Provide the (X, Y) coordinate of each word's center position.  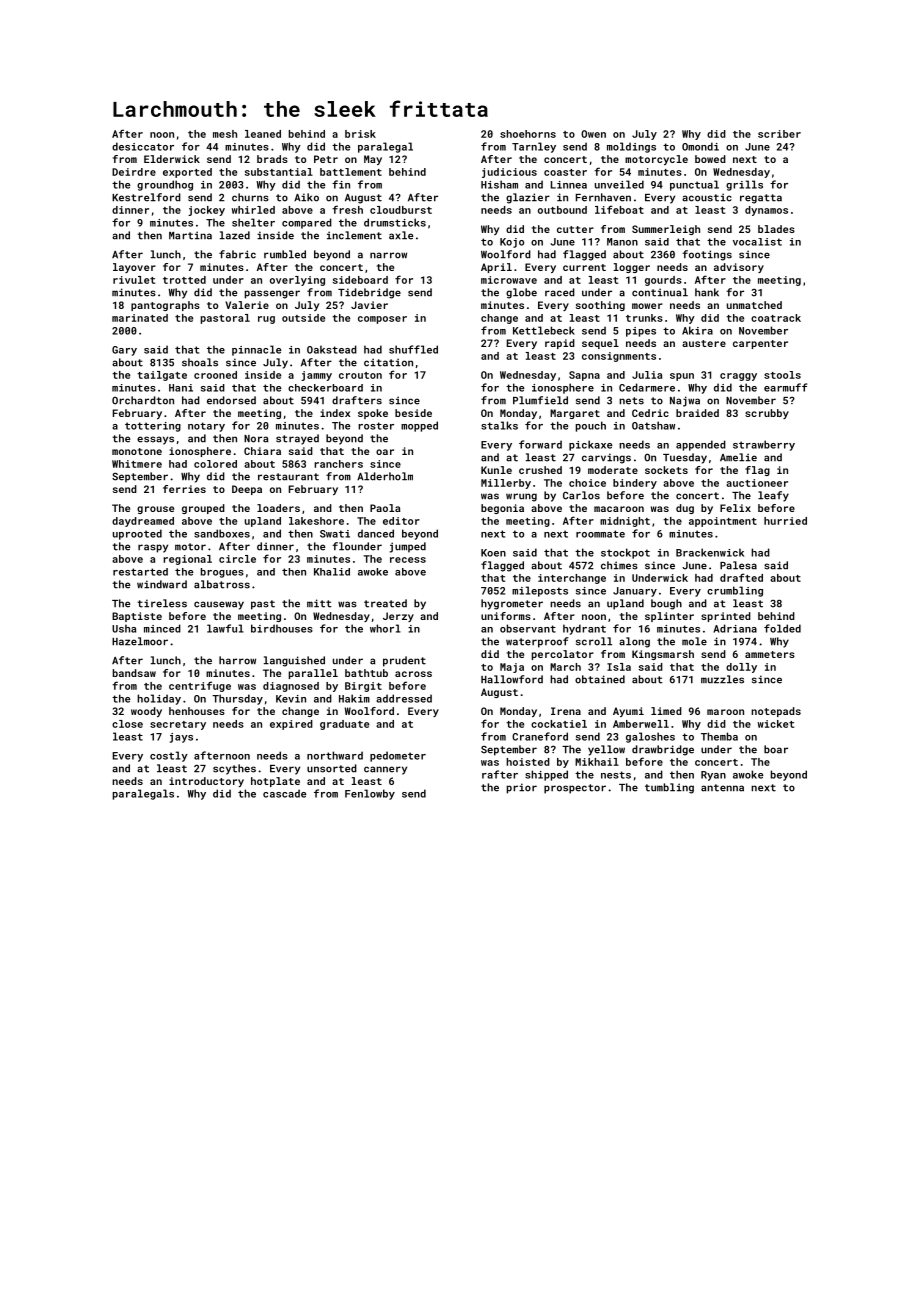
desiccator (143, 146)
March (565, 667)
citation (388, 362)
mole (694, 641)
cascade (285, 793)
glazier (528, 198)
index (335, 413)
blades (776, 229)
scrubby (767, 414)
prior (522, 788)
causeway (219, 605)
